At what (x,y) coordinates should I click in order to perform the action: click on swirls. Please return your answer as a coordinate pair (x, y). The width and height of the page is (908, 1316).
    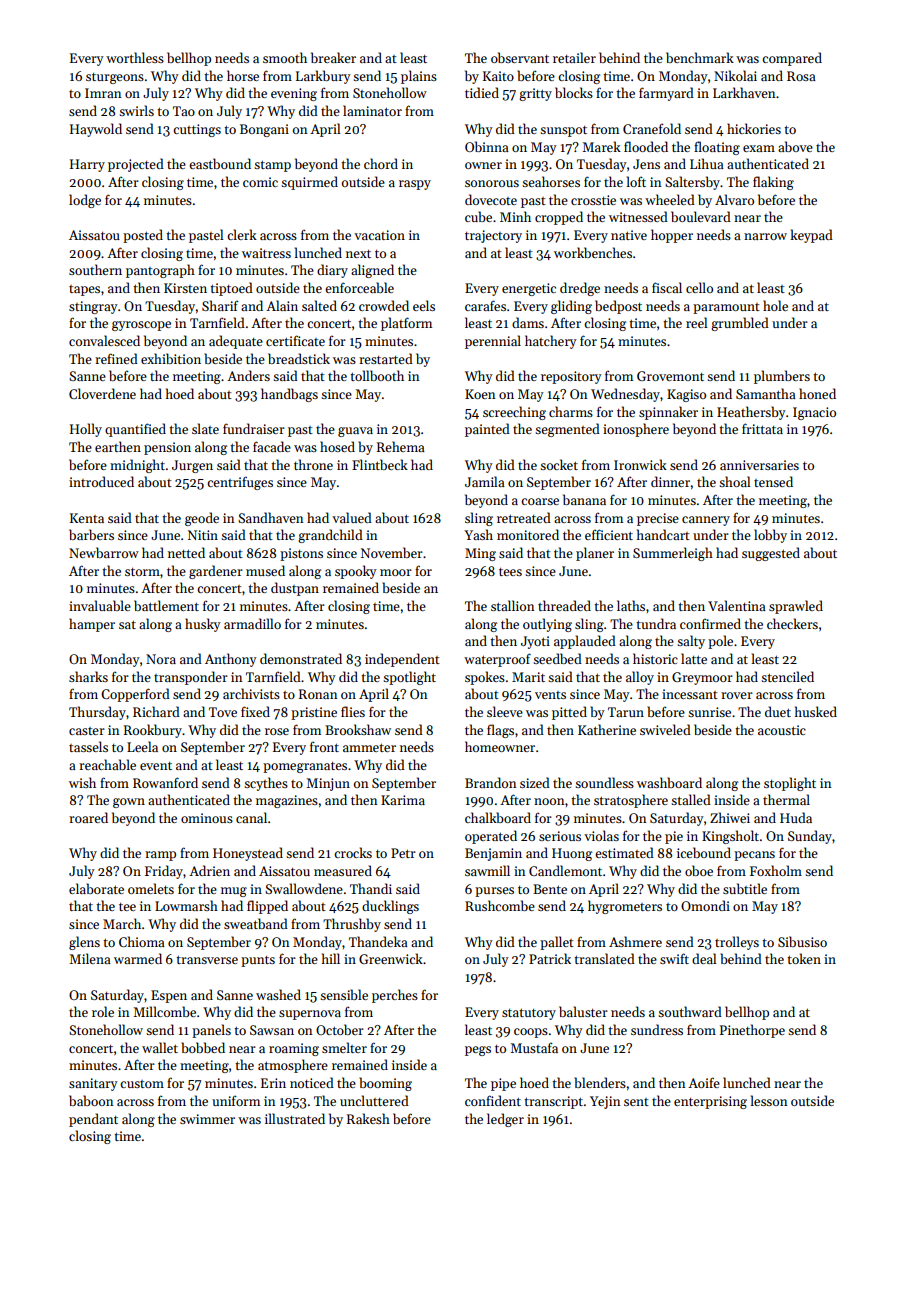
    Looking at the image, I should click on (136, 110).
